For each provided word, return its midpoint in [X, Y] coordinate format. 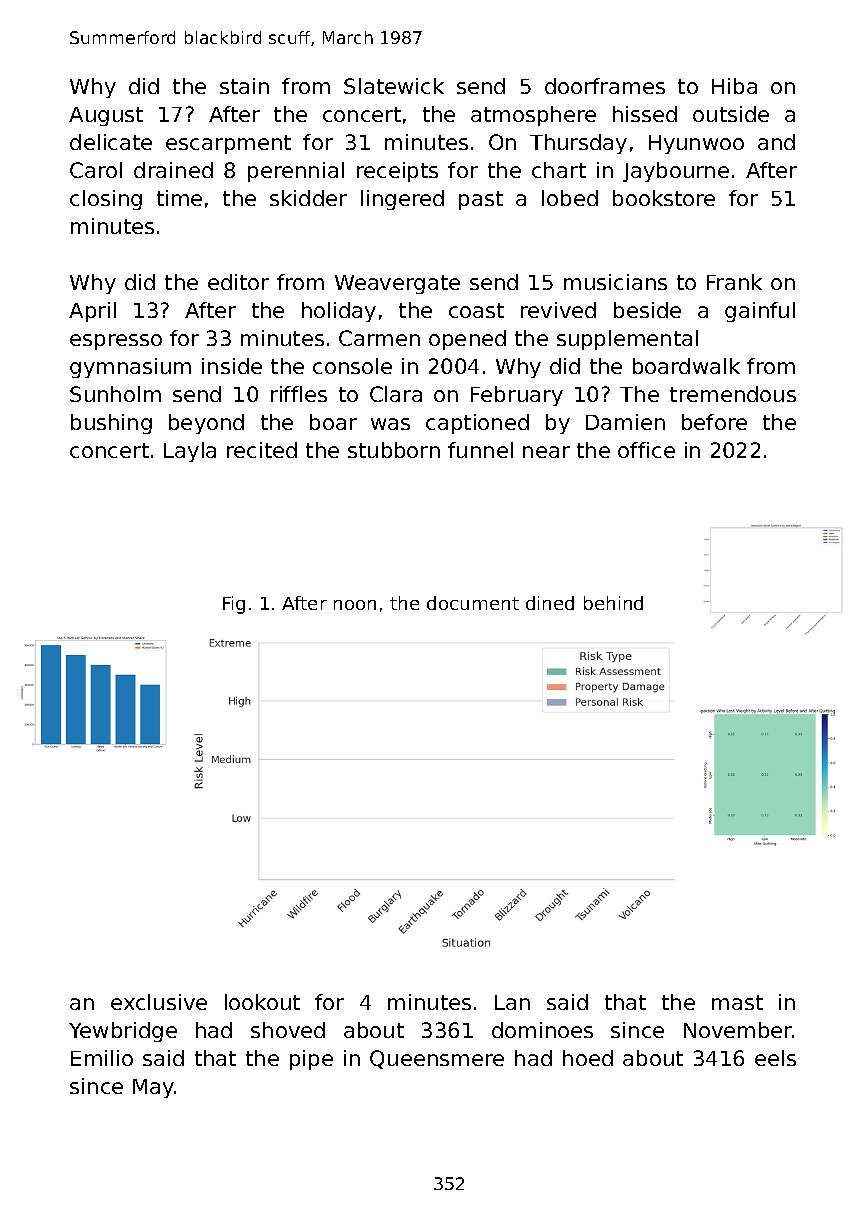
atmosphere [533, 116]
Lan [512, 1002]
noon [355, 605]
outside [731, 114]
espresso [116, 342]
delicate [111, 142]
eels [775, 1058]
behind [613, 603]
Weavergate [397, 284]
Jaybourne [676, 172]
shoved [288, 1030]
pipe [311, 1060]
